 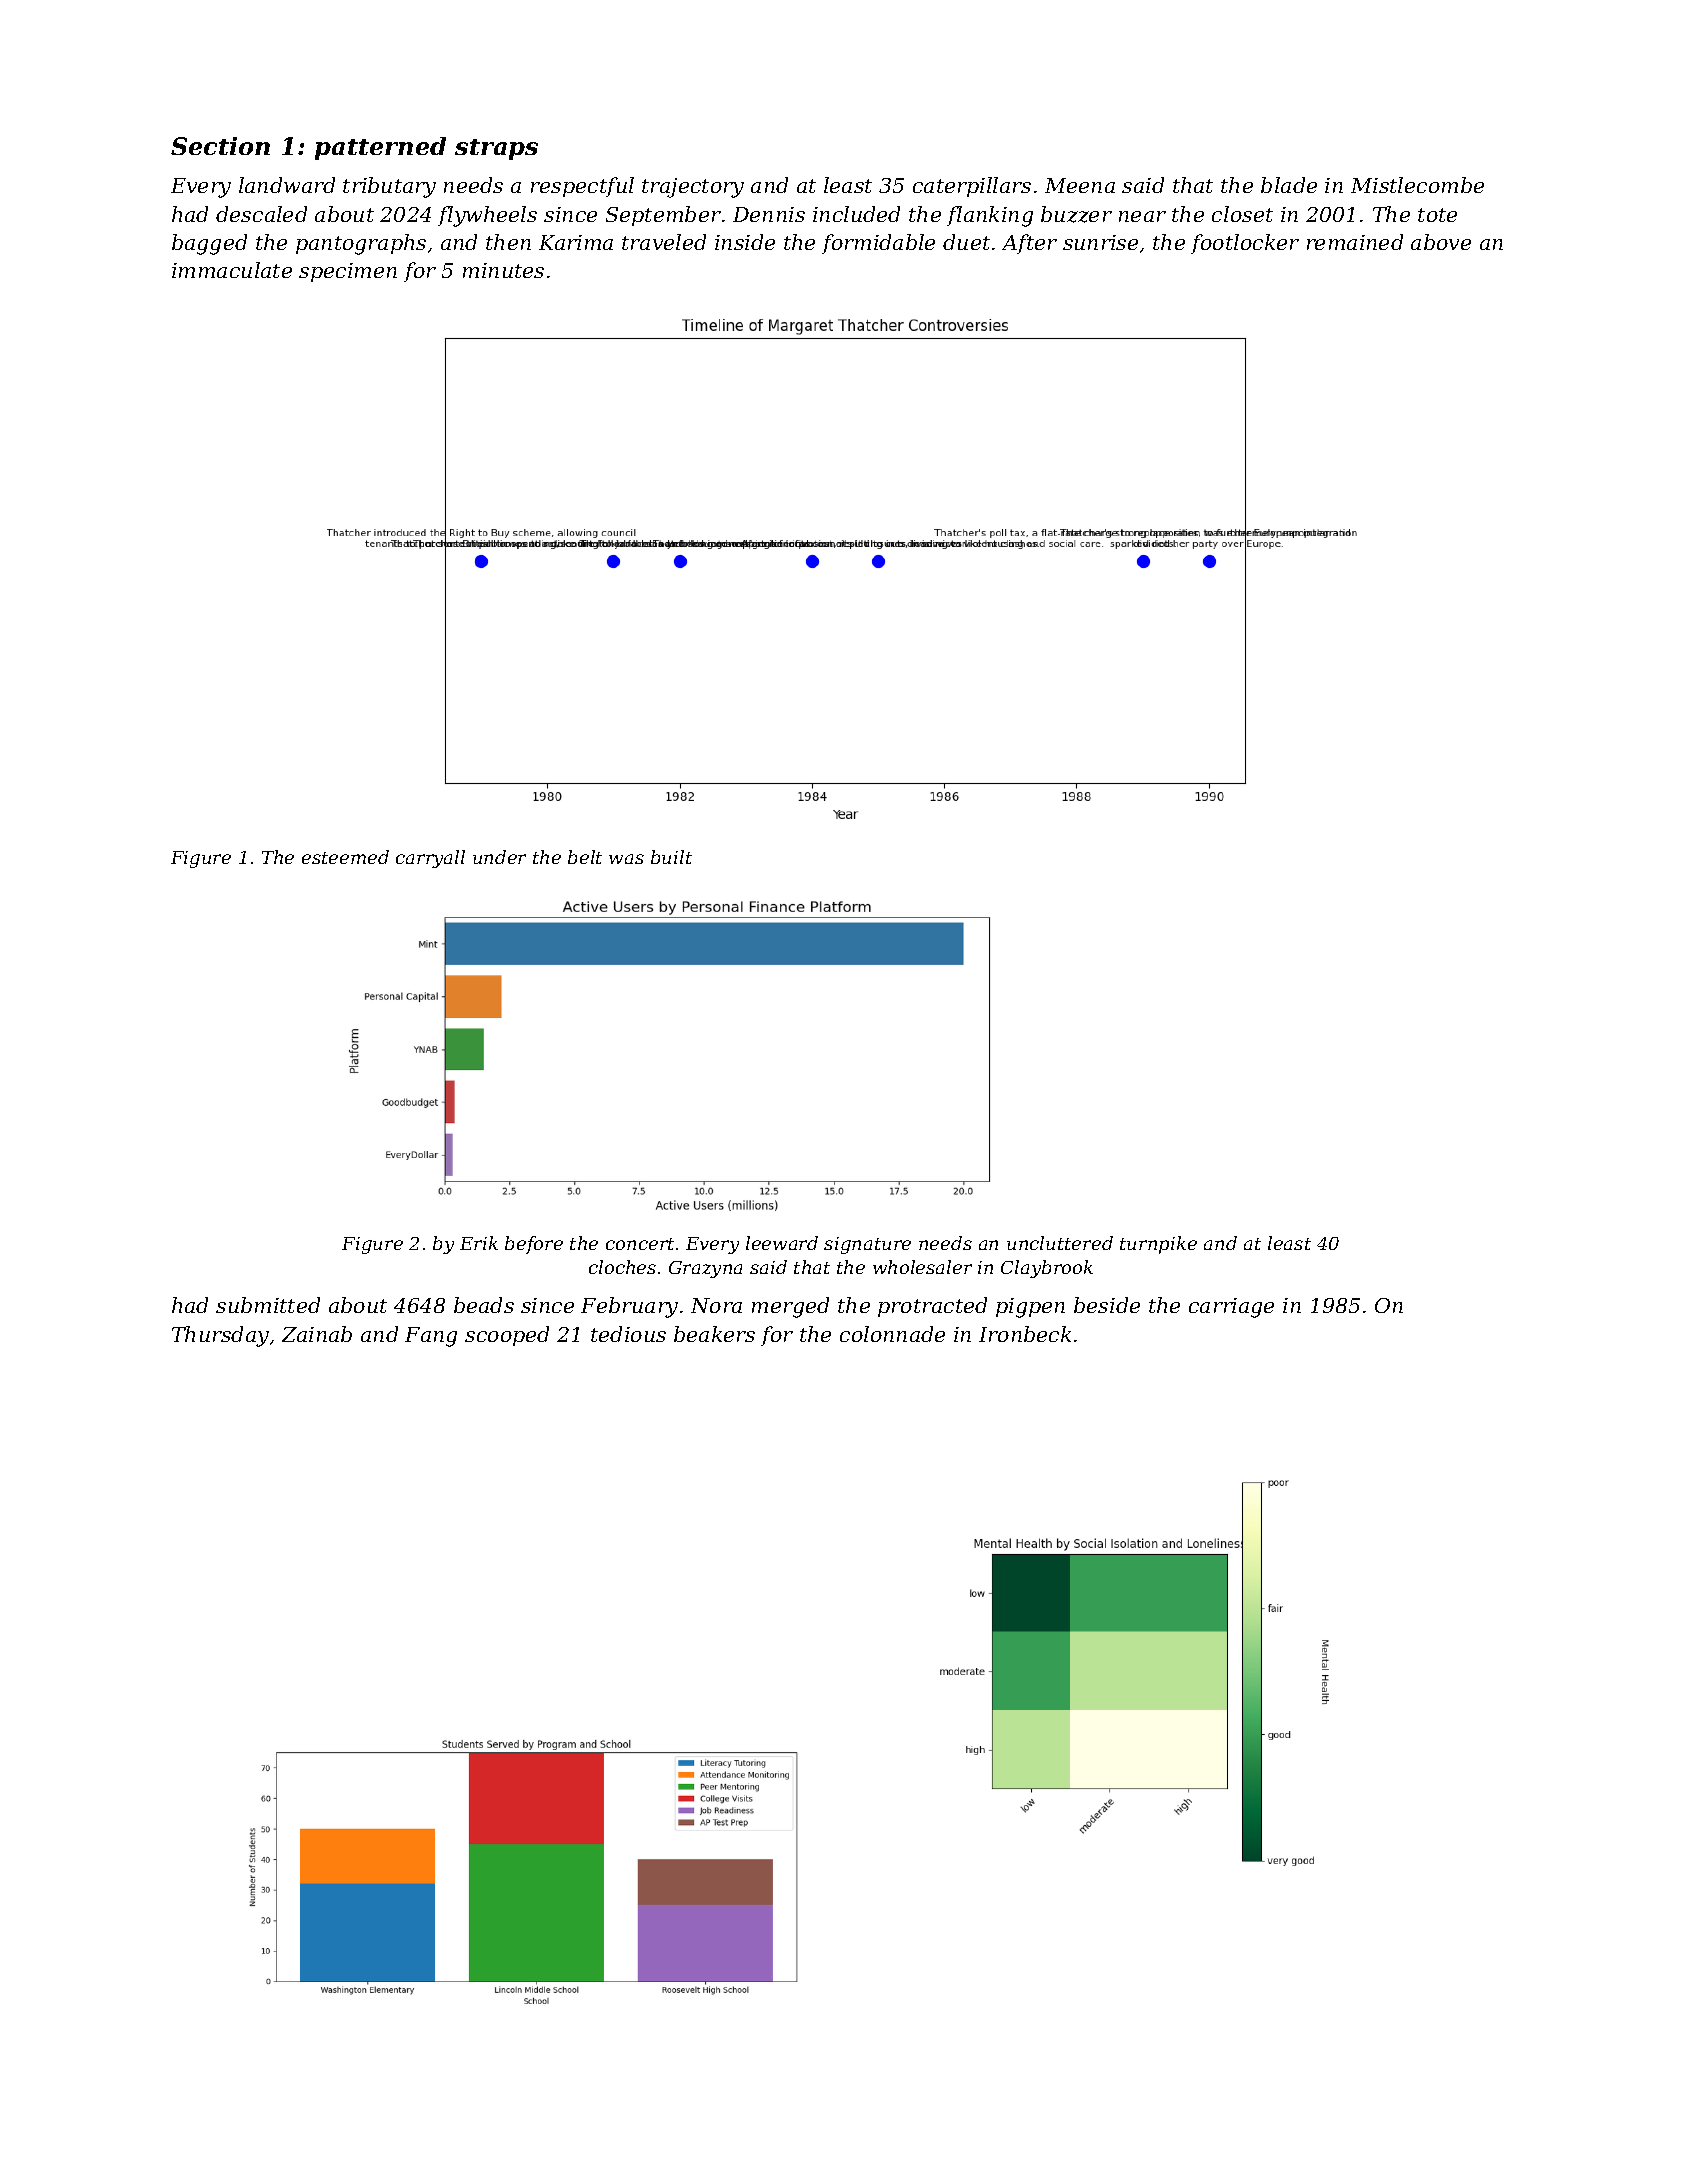 What do you see at coordinates (1417, 185) in the screenshot?
I see `Mistlecombe` at bounding box center [1417, 185].
